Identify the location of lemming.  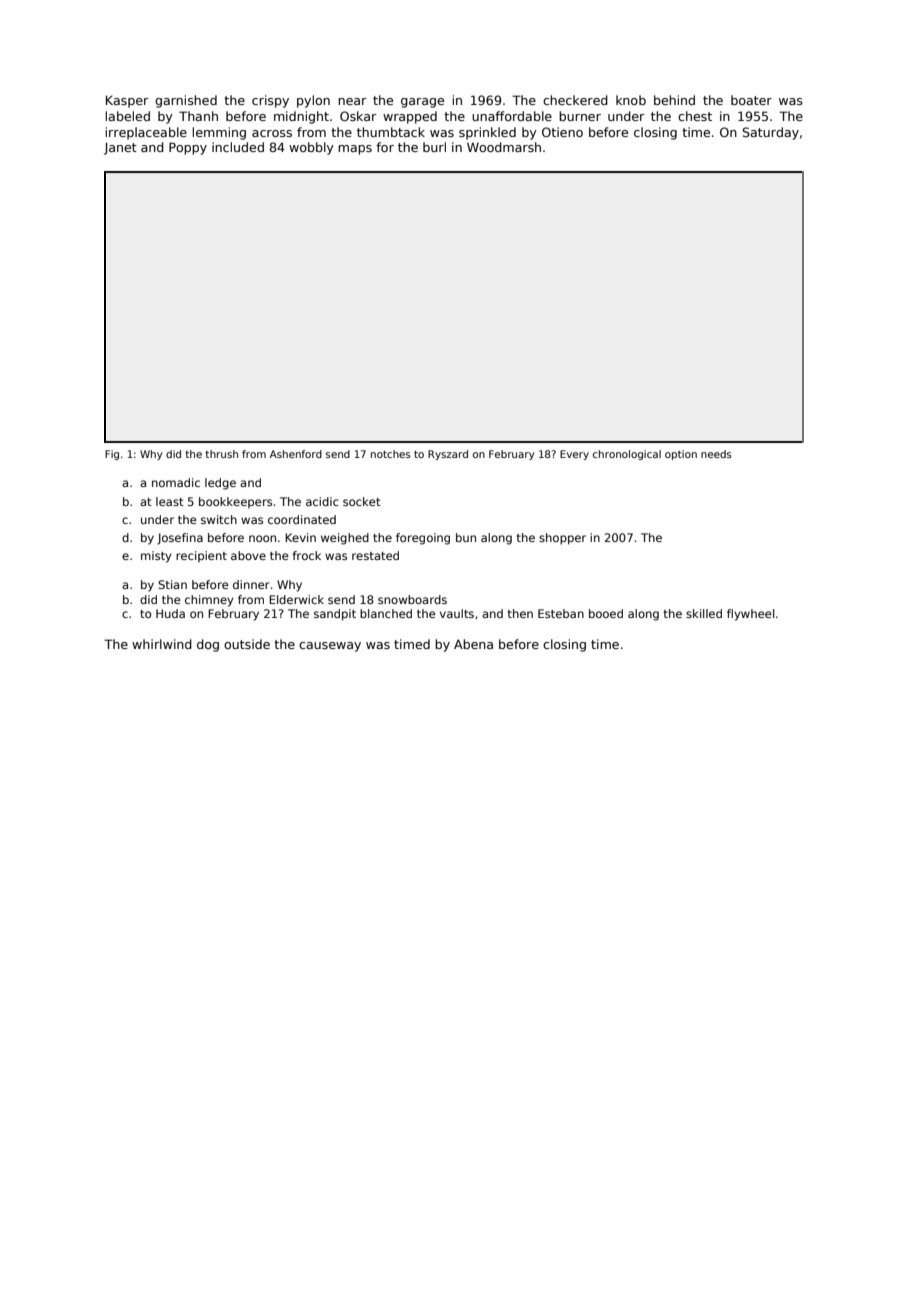
(219, 133).
